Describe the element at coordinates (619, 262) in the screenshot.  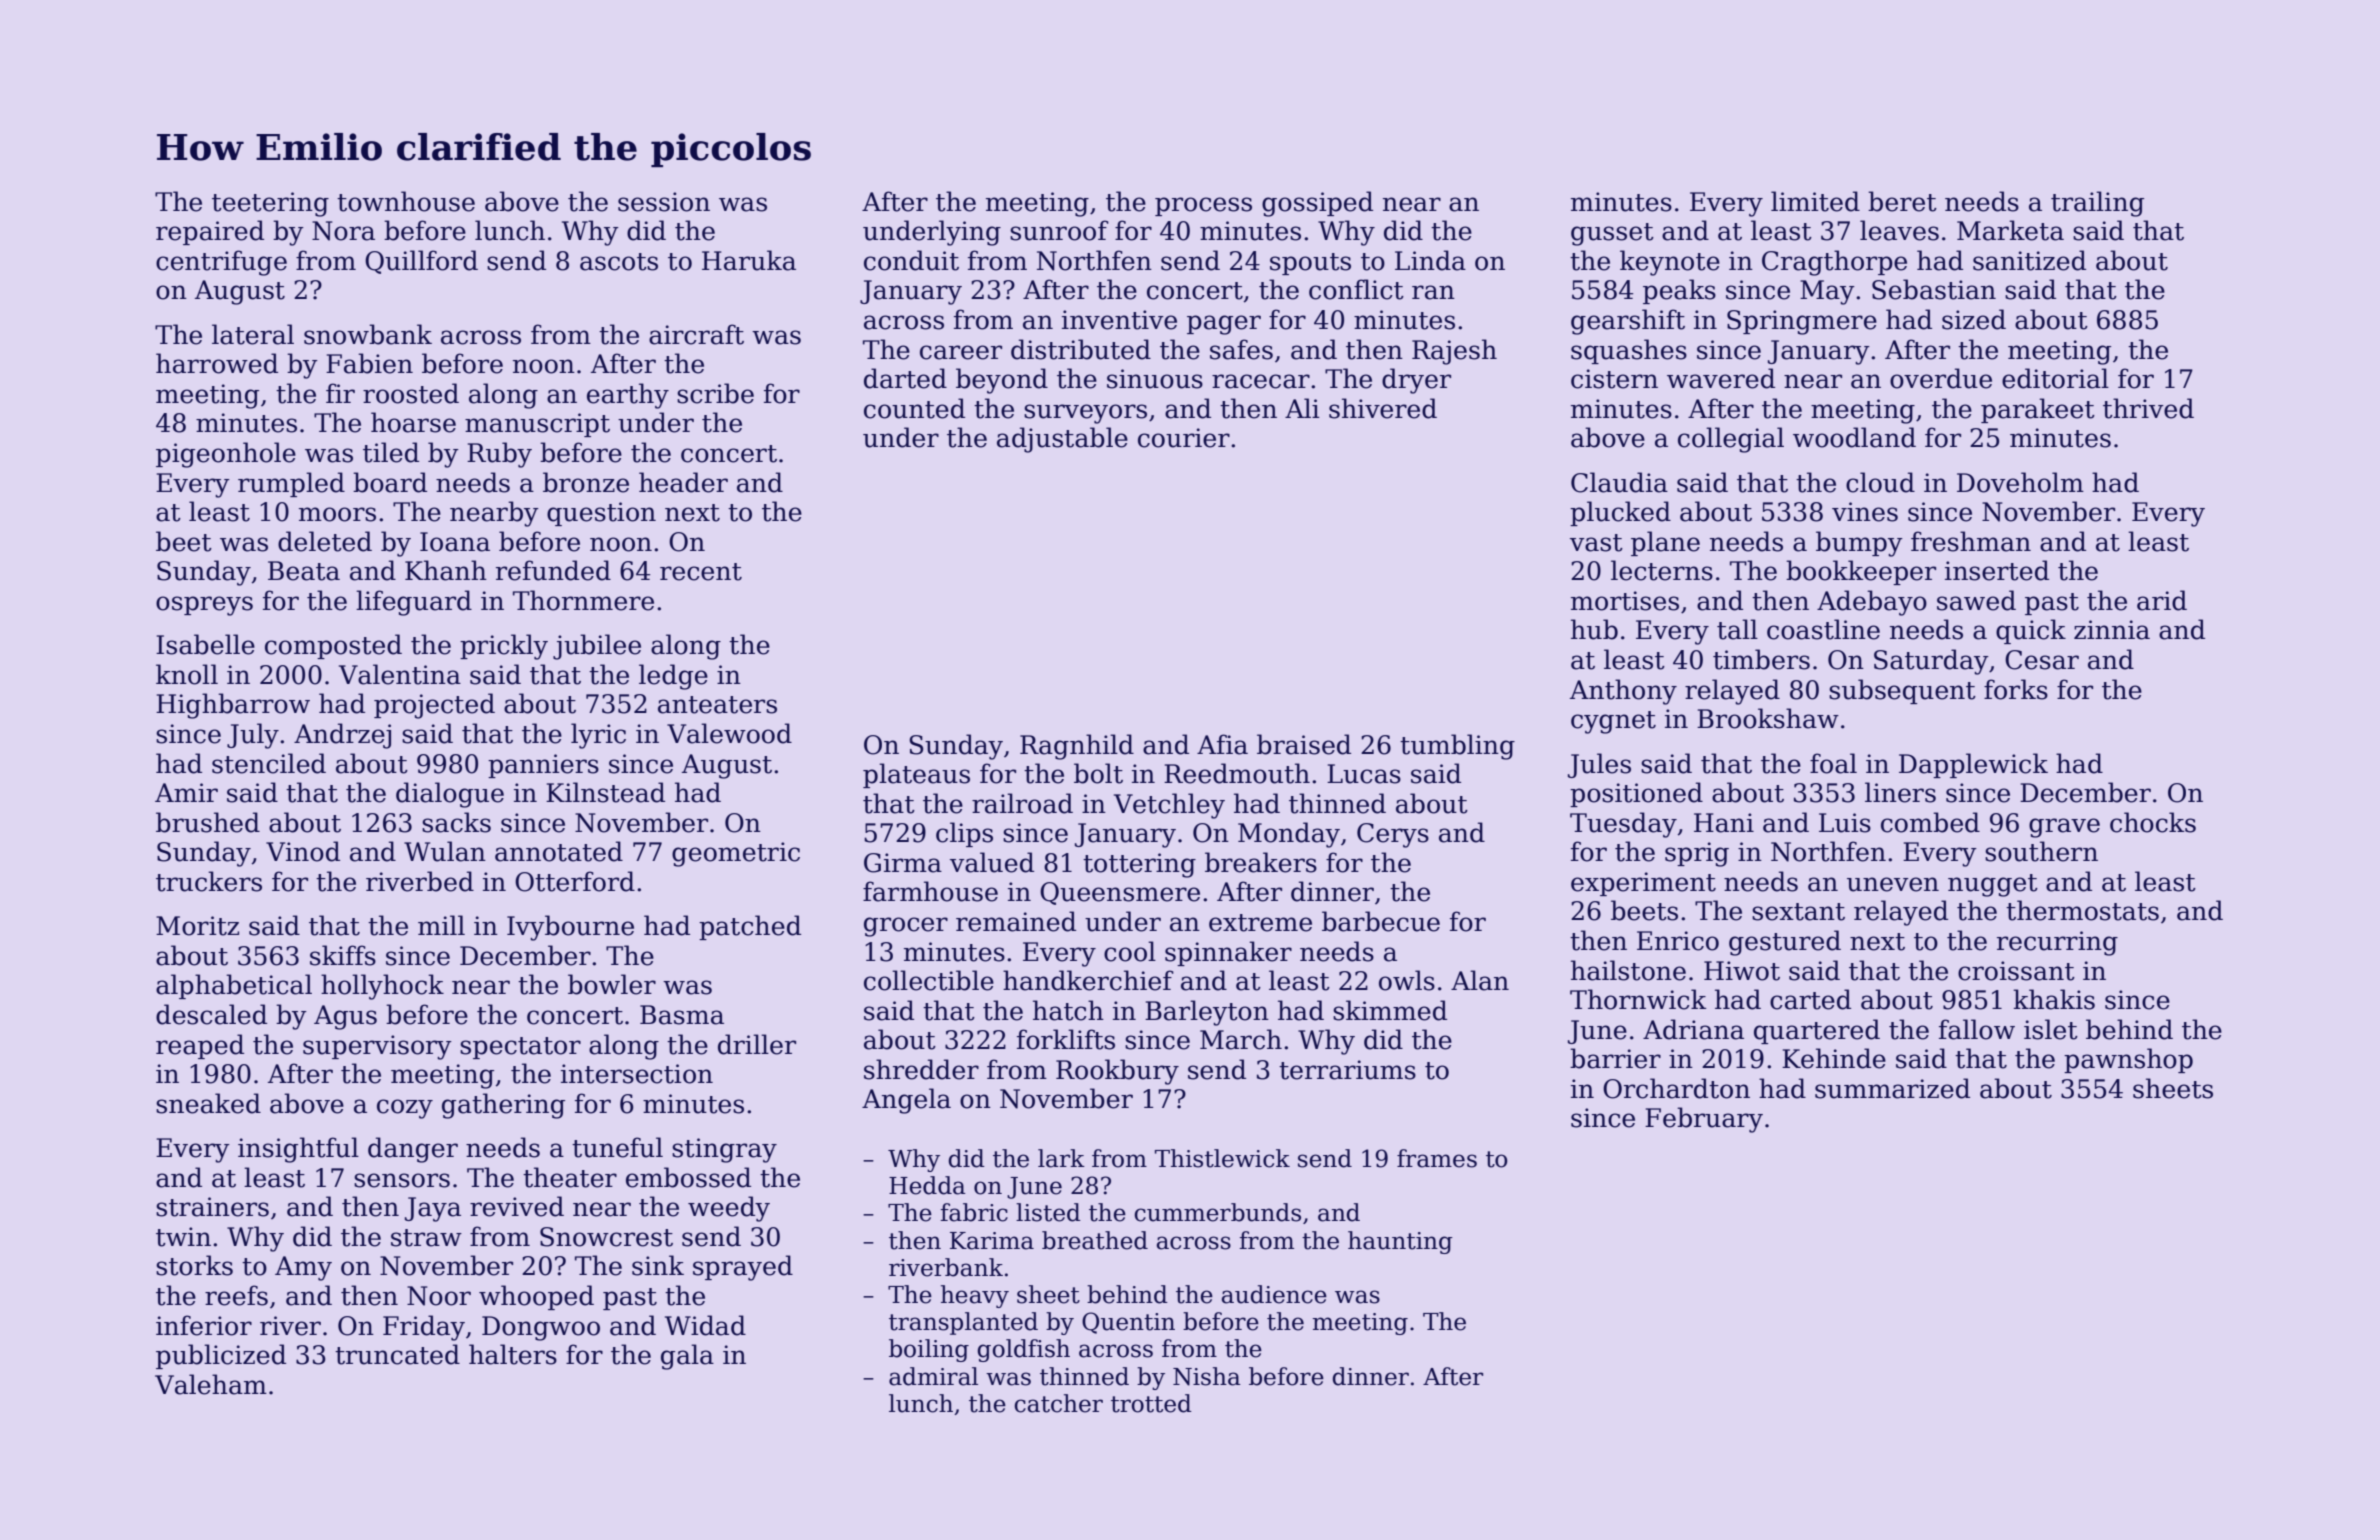
I see `ascots` at that location.
